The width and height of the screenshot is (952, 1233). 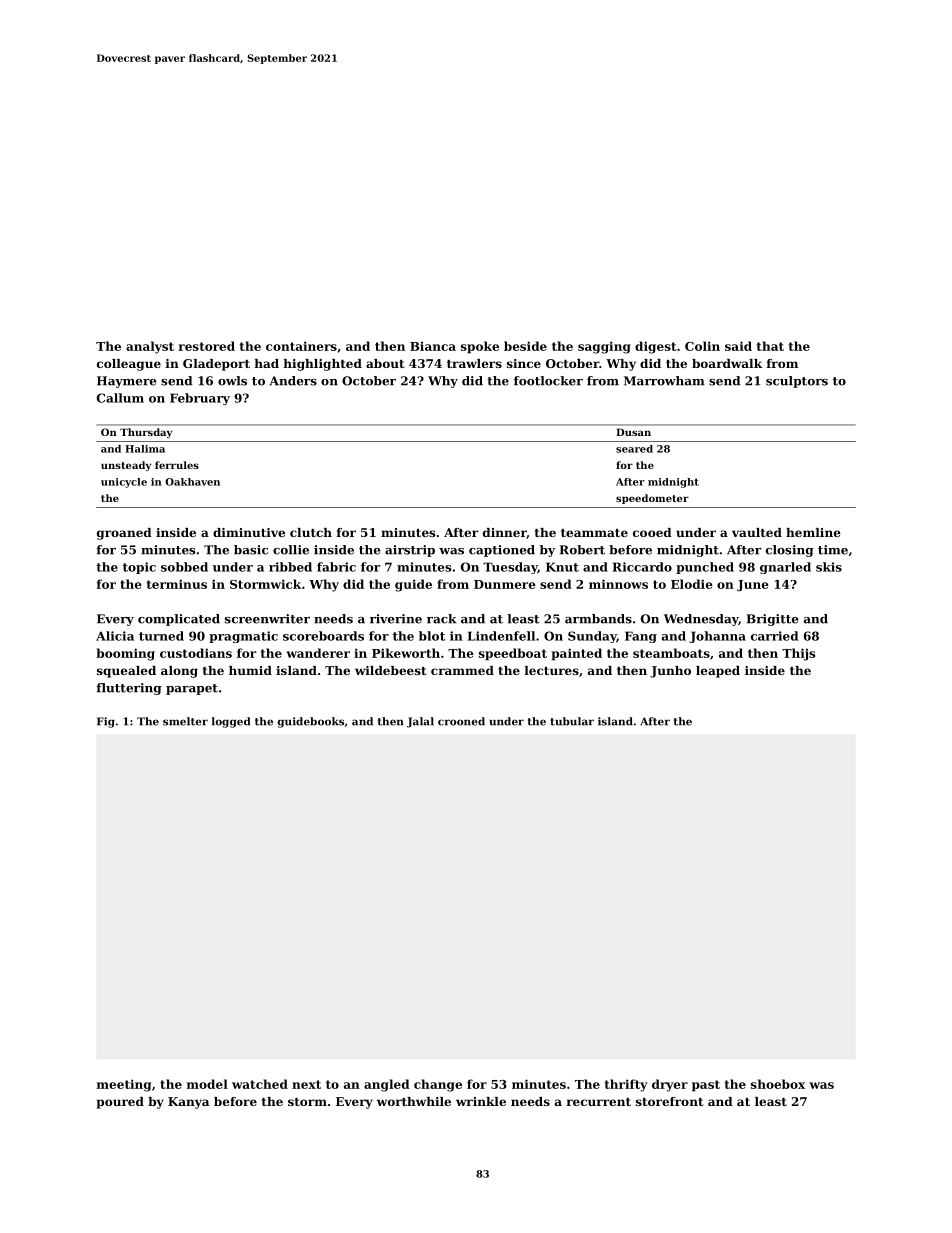 I want to click on leaped, so click(x=718, y=672).
